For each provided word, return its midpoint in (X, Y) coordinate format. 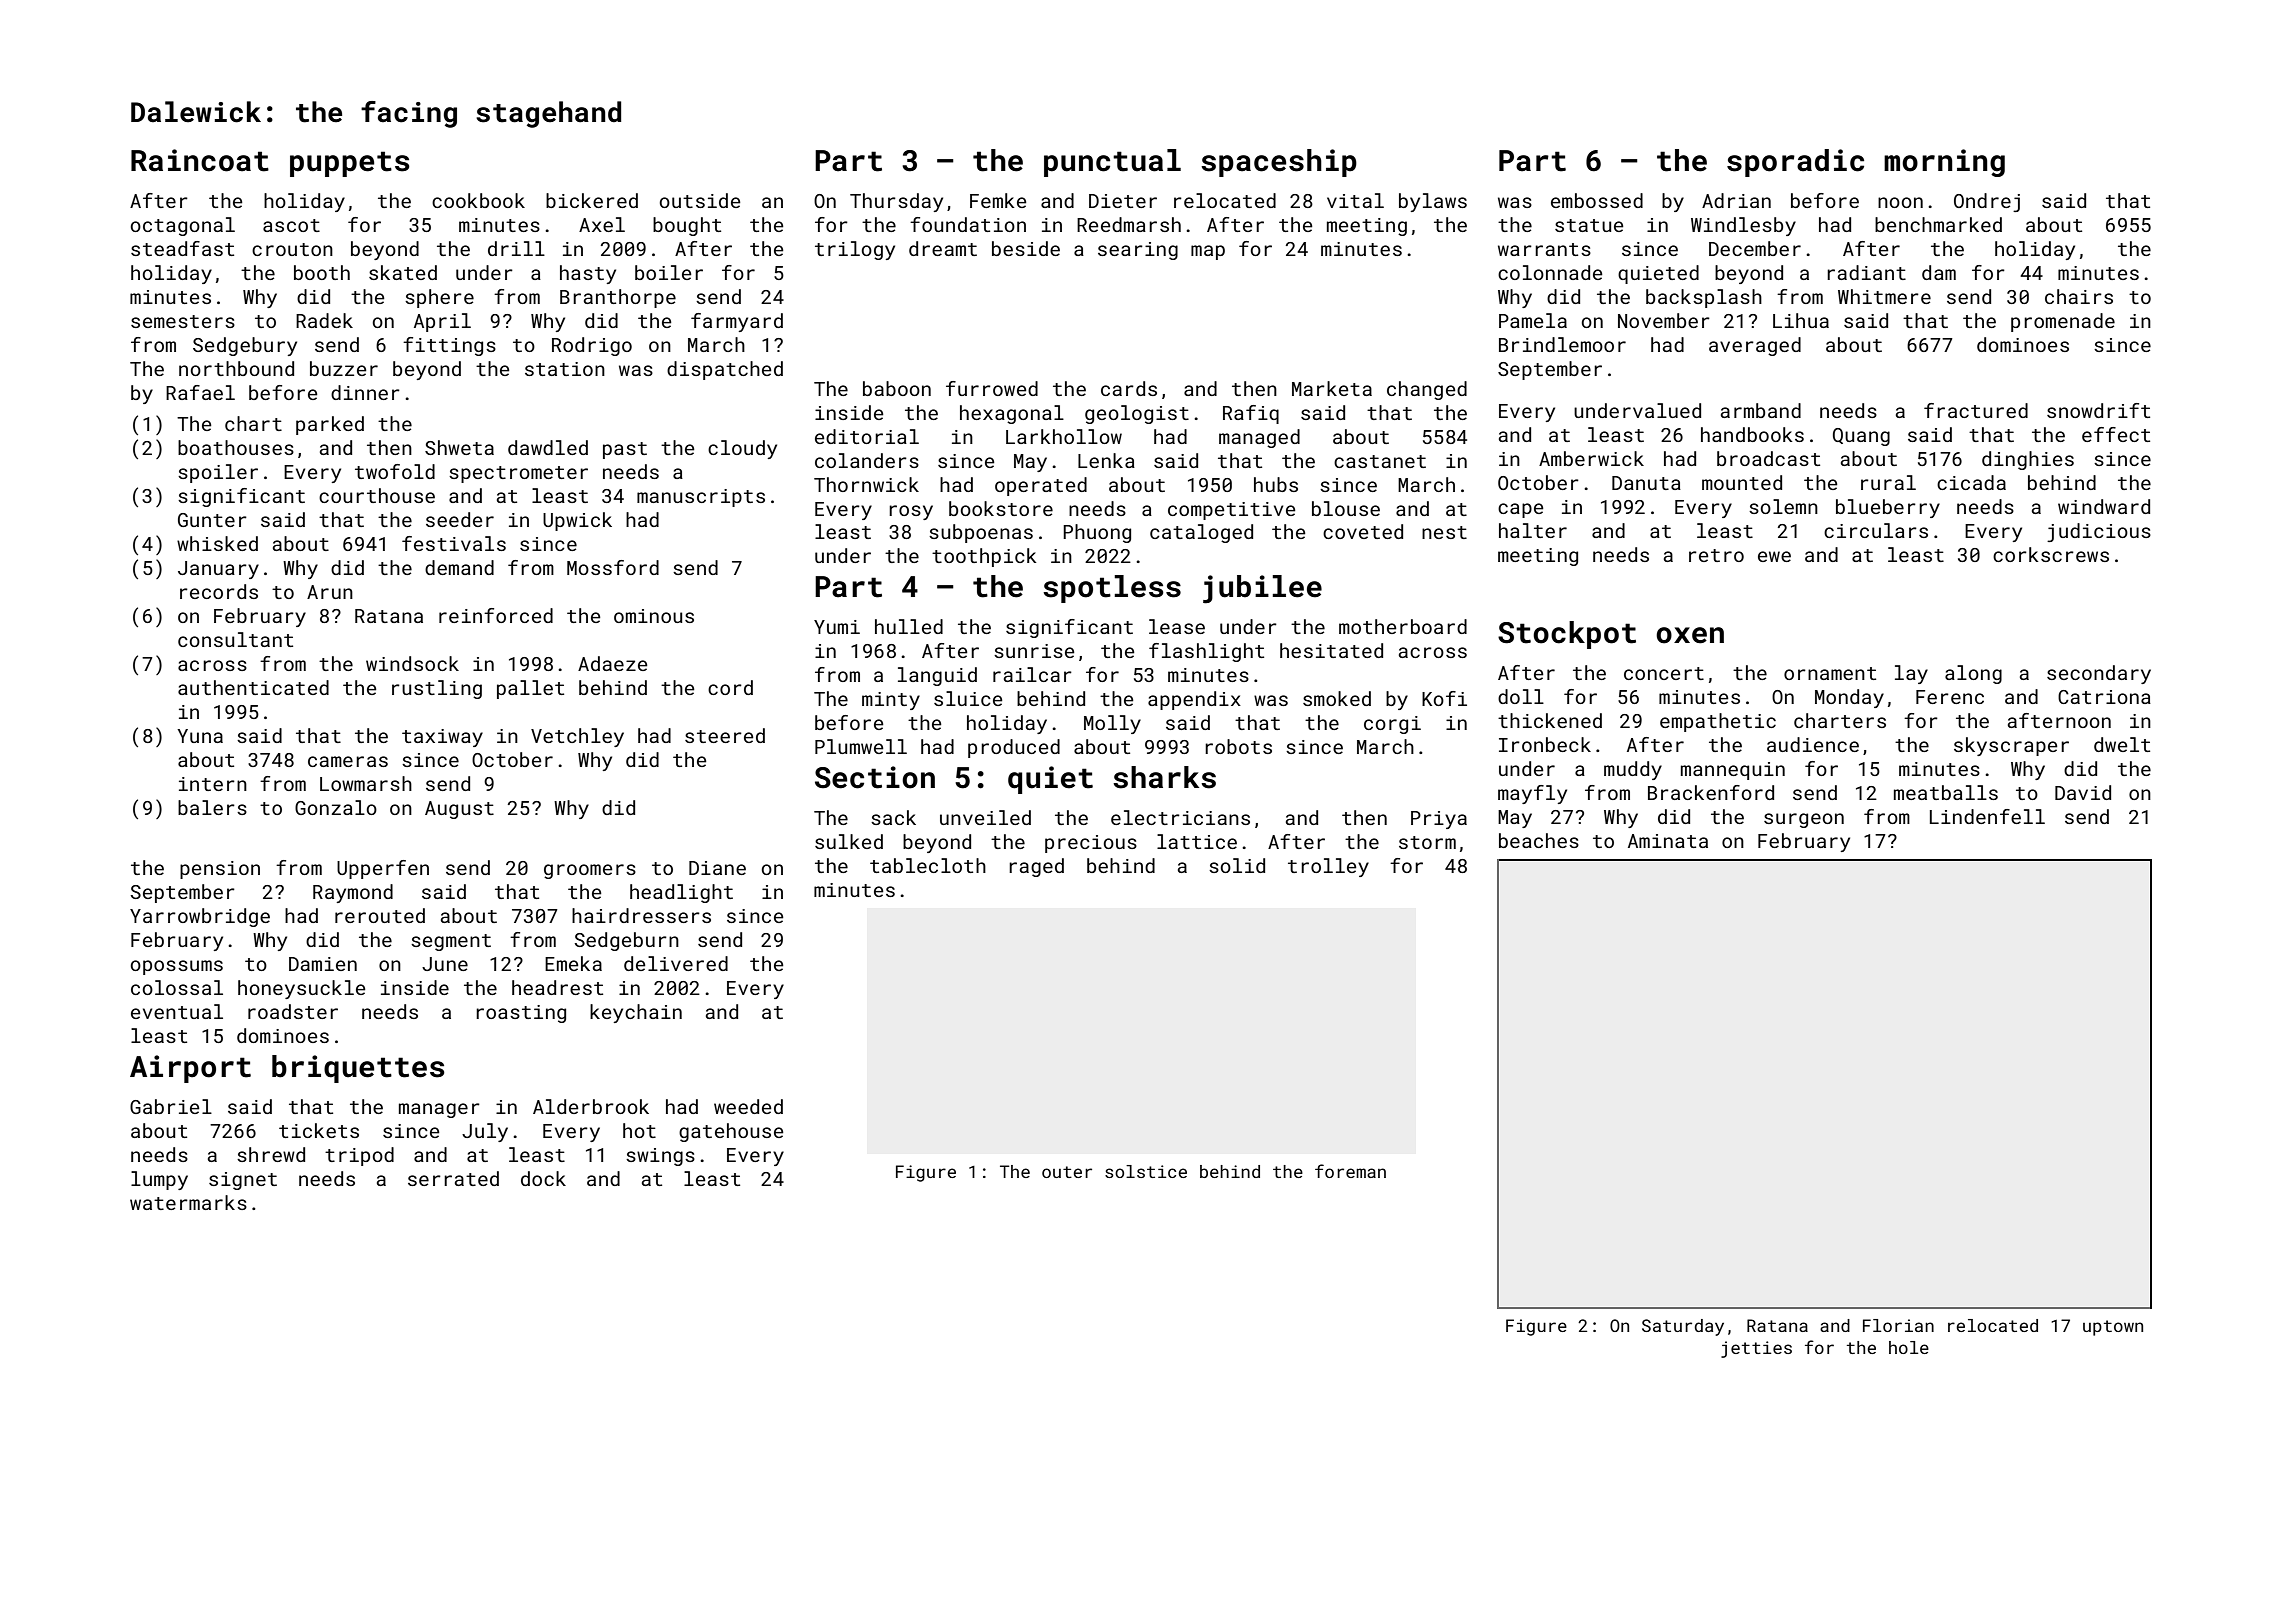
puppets (350, 164)
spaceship (1279, 163)
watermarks (188, 1202)
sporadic (1795, 163)
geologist (1137, 414)
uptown (2113, 1328)
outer (1067, 1172)
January (218, 570)
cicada (1971, 482)
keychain (636, 1013)
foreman (1350, 1171)
